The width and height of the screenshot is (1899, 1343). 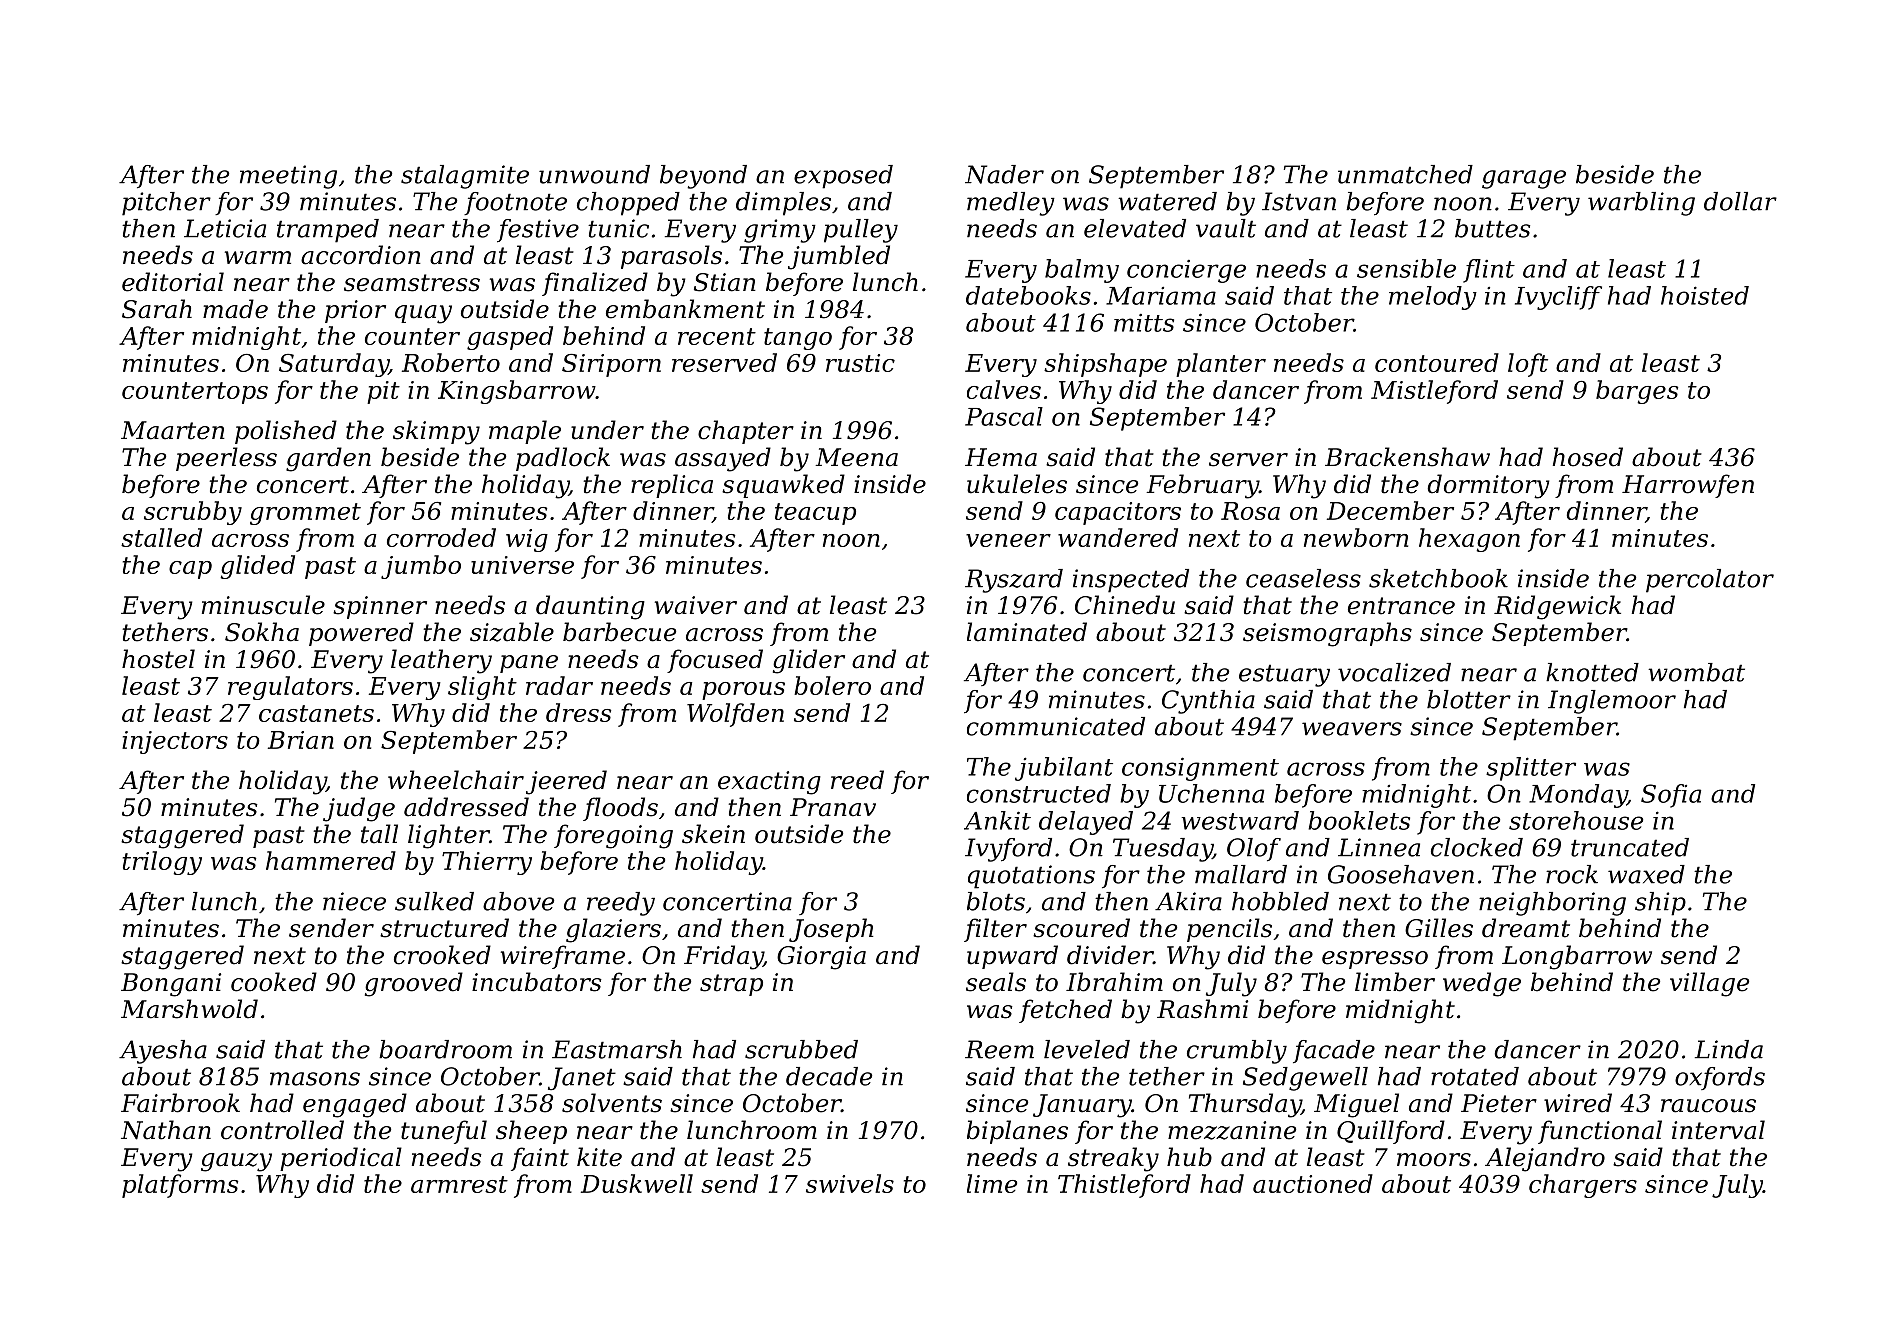 I want to click on newborn, so click(x=1356, y=537).
